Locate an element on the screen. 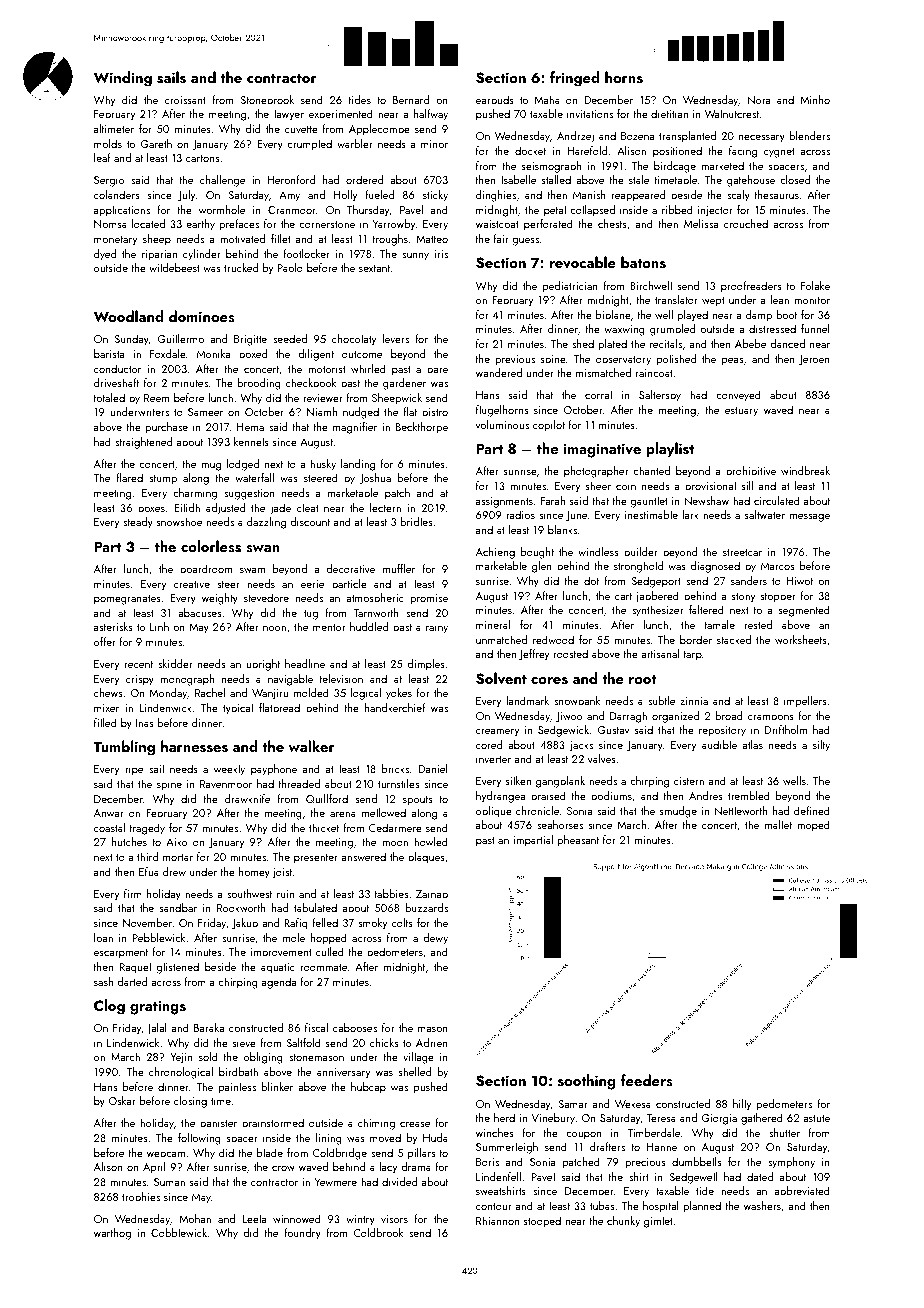  estuary is located at coordinates (741, 412).
